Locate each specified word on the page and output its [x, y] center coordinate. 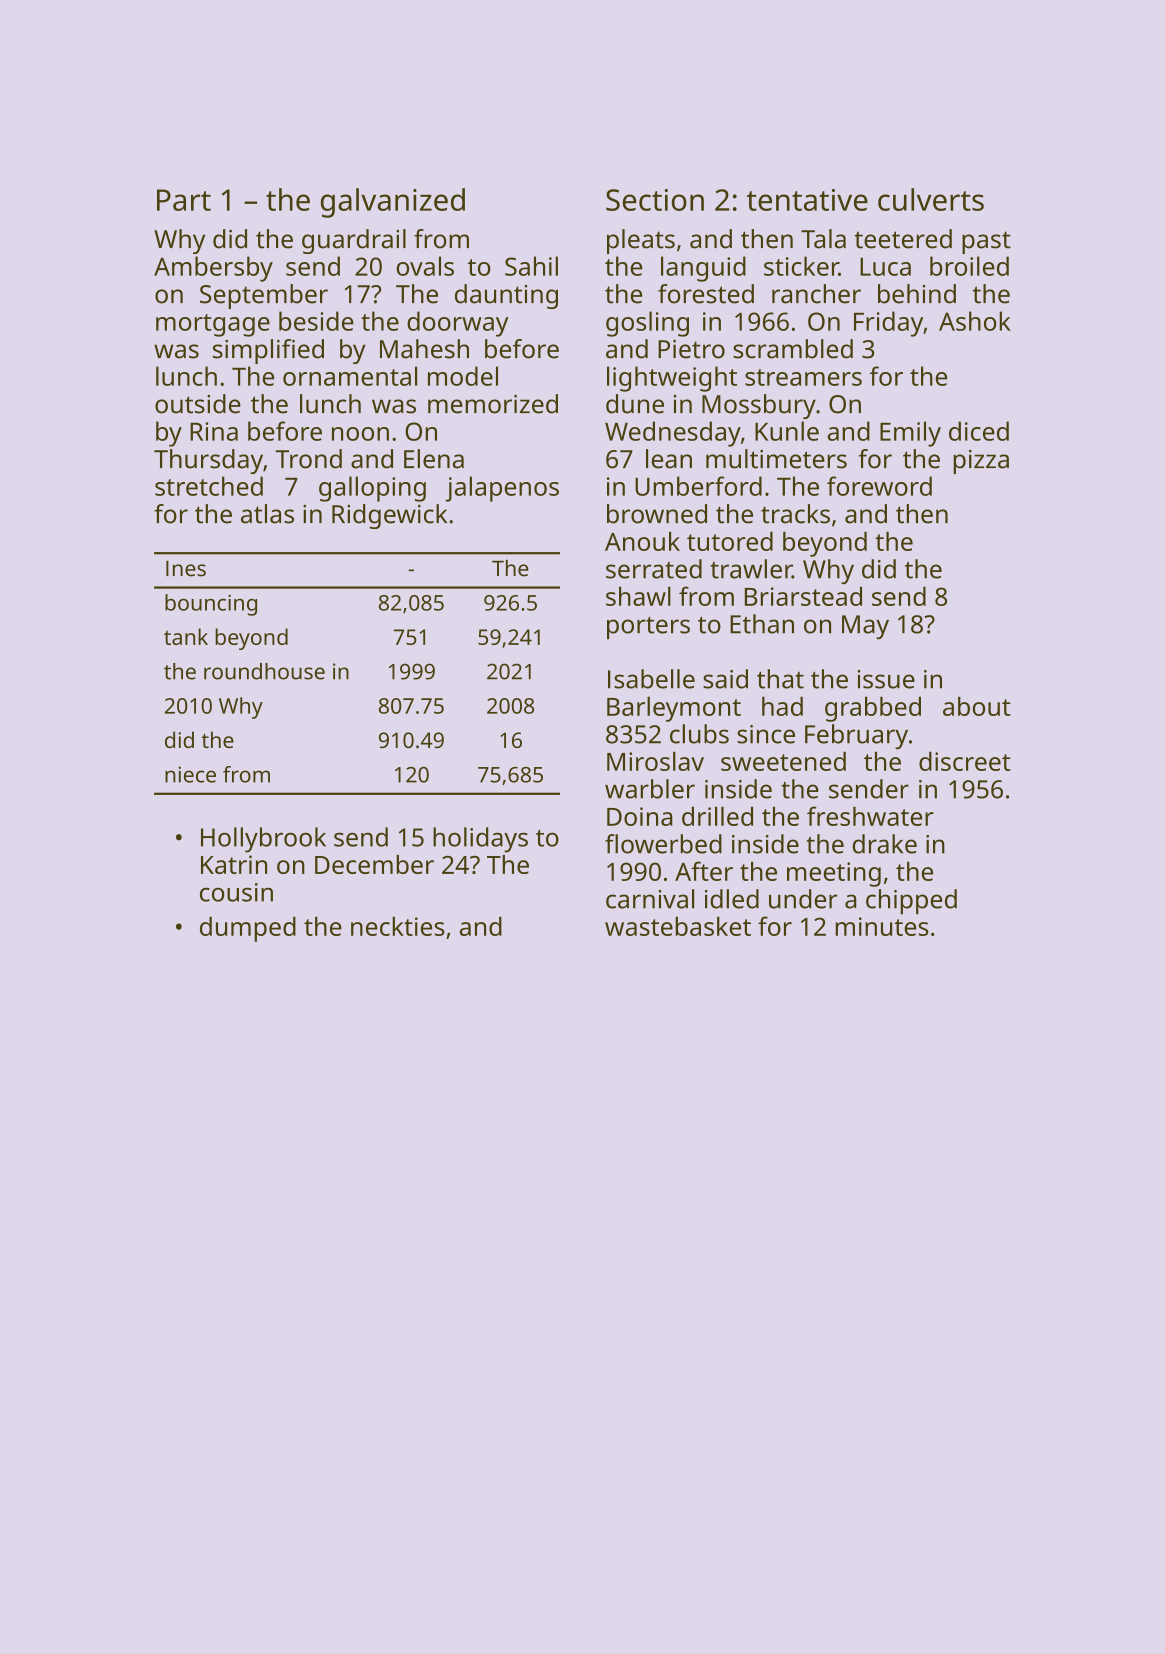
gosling [647, 324]
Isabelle [651, 679]
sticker [801, 266]
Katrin [234, 864]
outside [198, 404]
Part [184, 200]
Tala [823, 239]
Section [655, 200]
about [977, 706]
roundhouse [264, 671]
